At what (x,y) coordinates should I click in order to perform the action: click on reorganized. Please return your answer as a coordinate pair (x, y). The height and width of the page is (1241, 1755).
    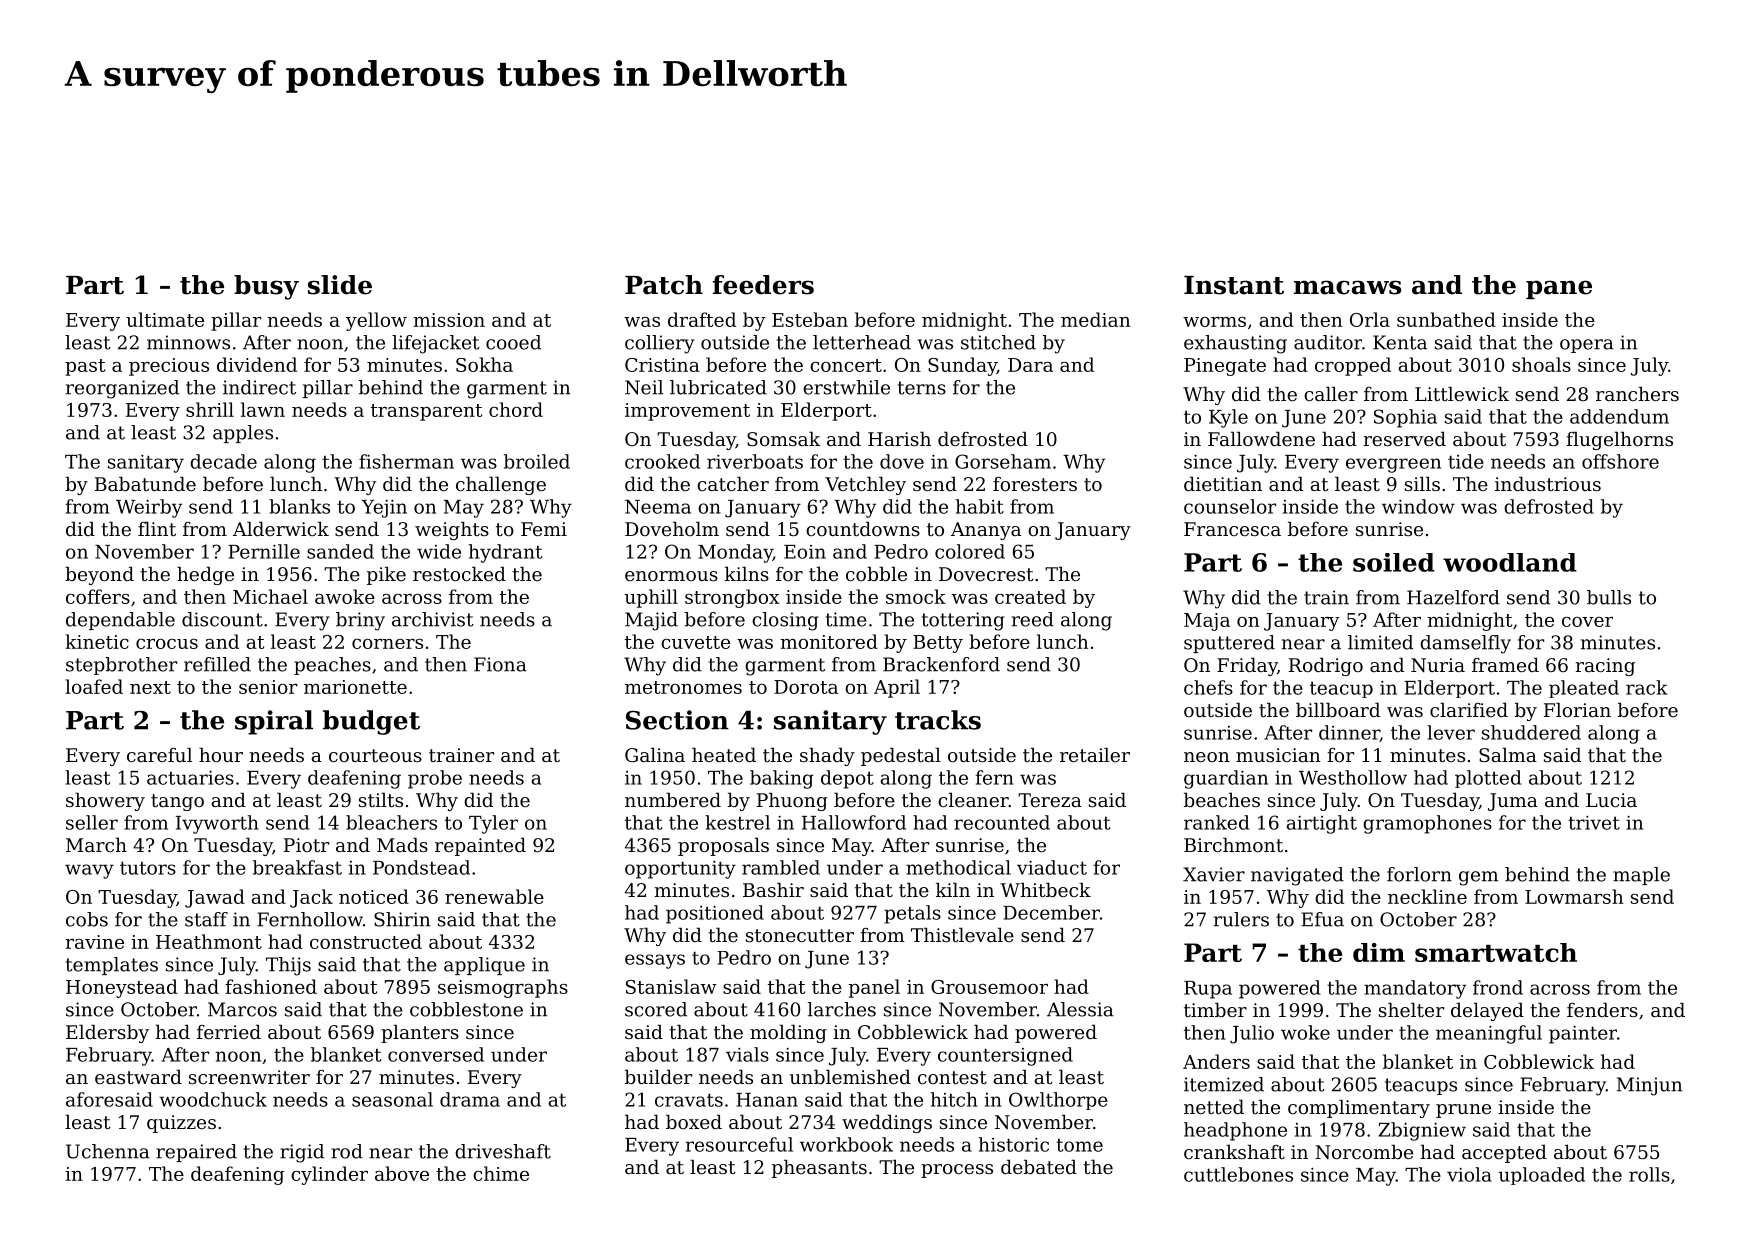
    Looking at the image, I should click on (122, 389).
